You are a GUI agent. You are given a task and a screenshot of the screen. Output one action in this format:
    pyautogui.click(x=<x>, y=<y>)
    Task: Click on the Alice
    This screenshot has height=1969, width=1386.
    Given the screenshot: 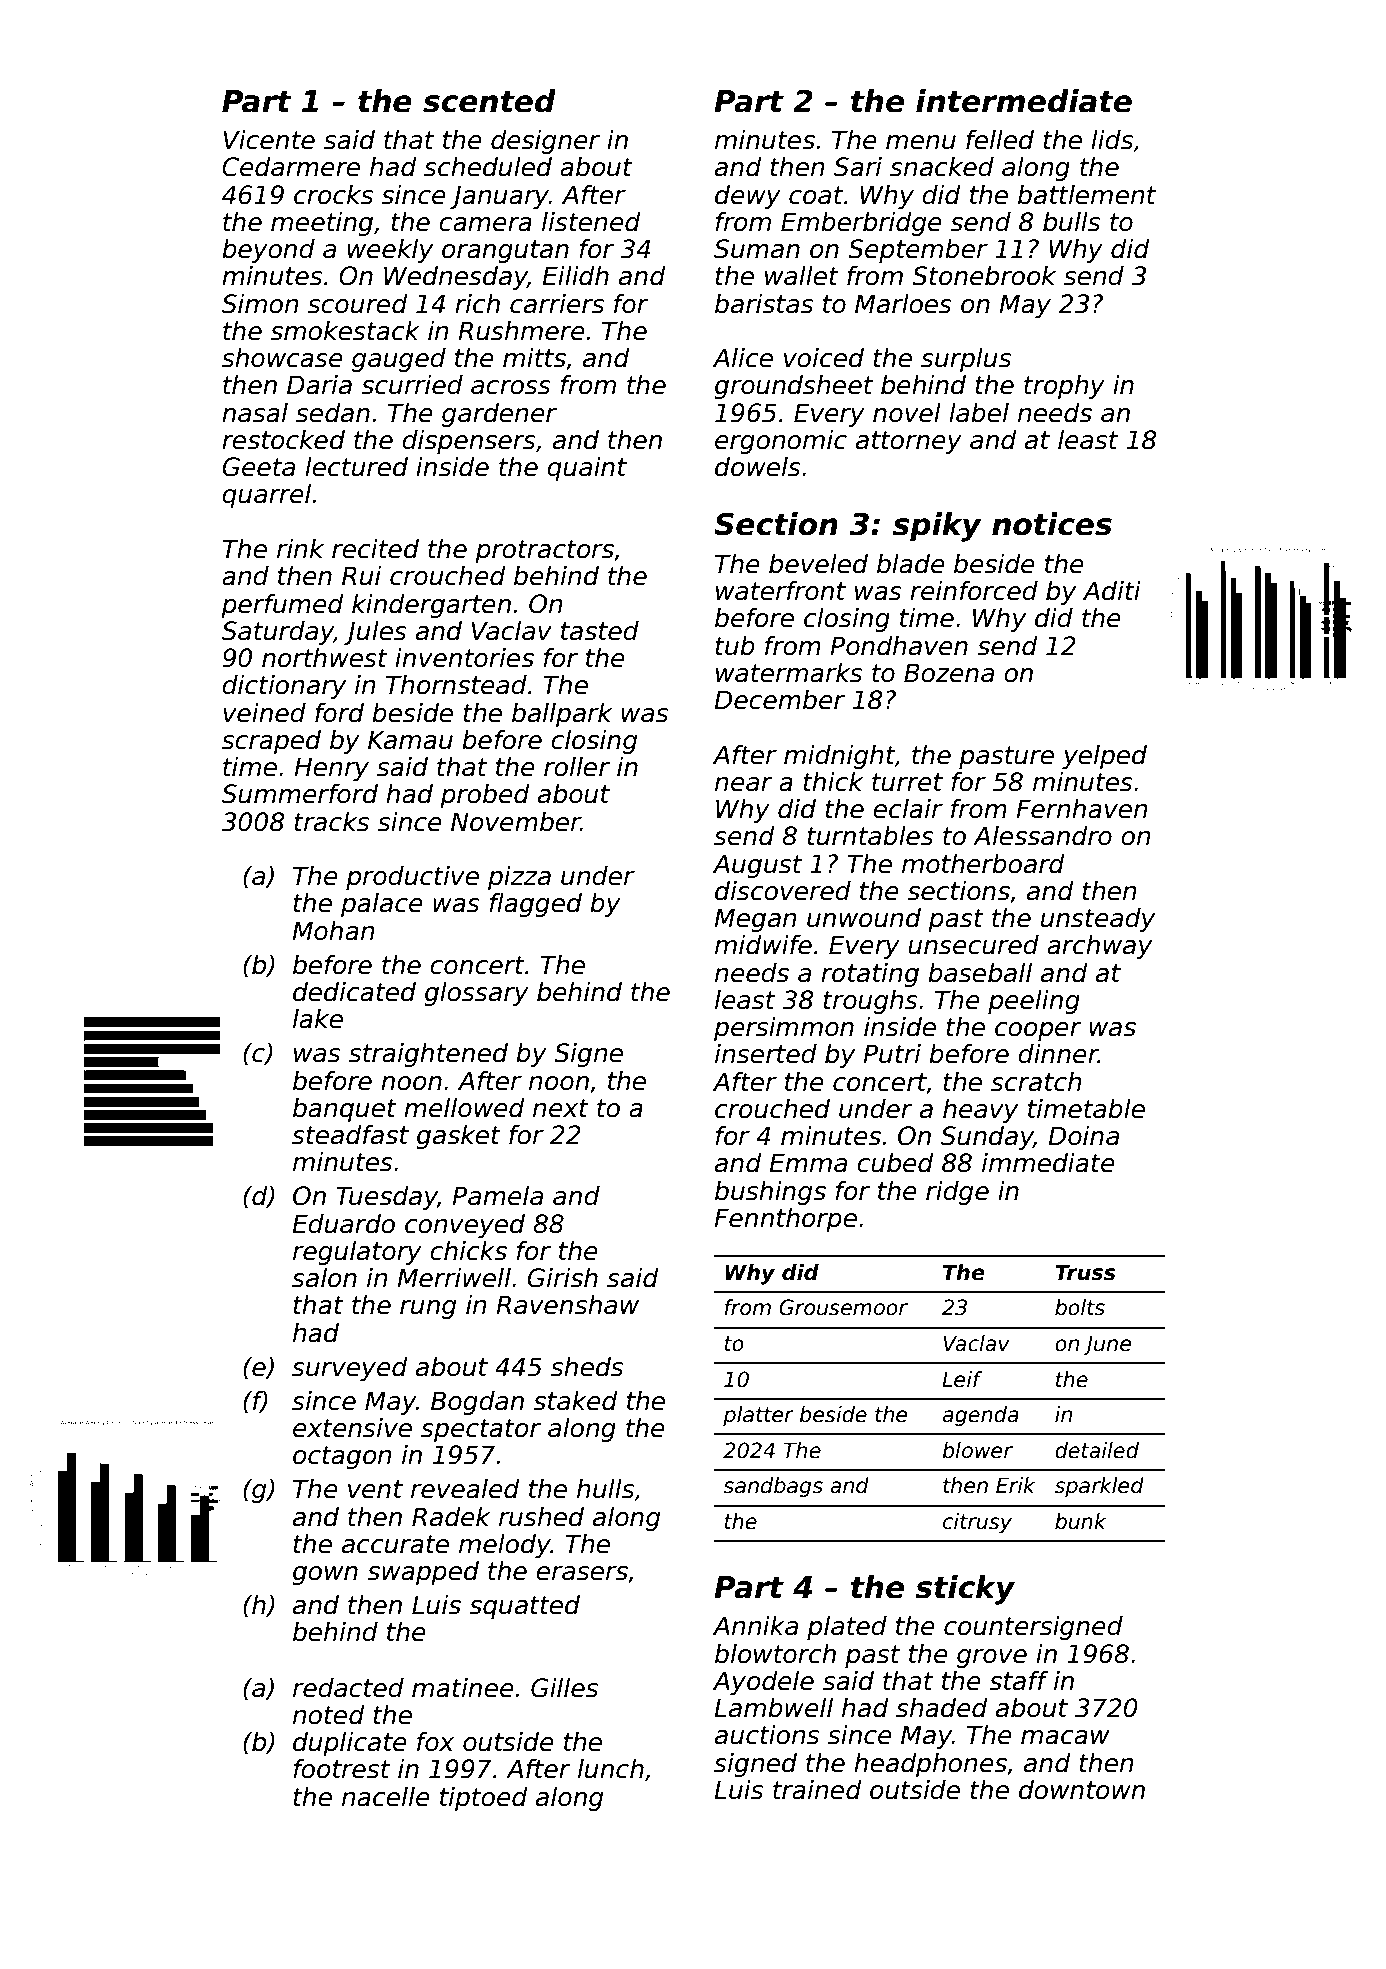 What is the action you would take?
    pyautogui.click(x=743, y=358)
